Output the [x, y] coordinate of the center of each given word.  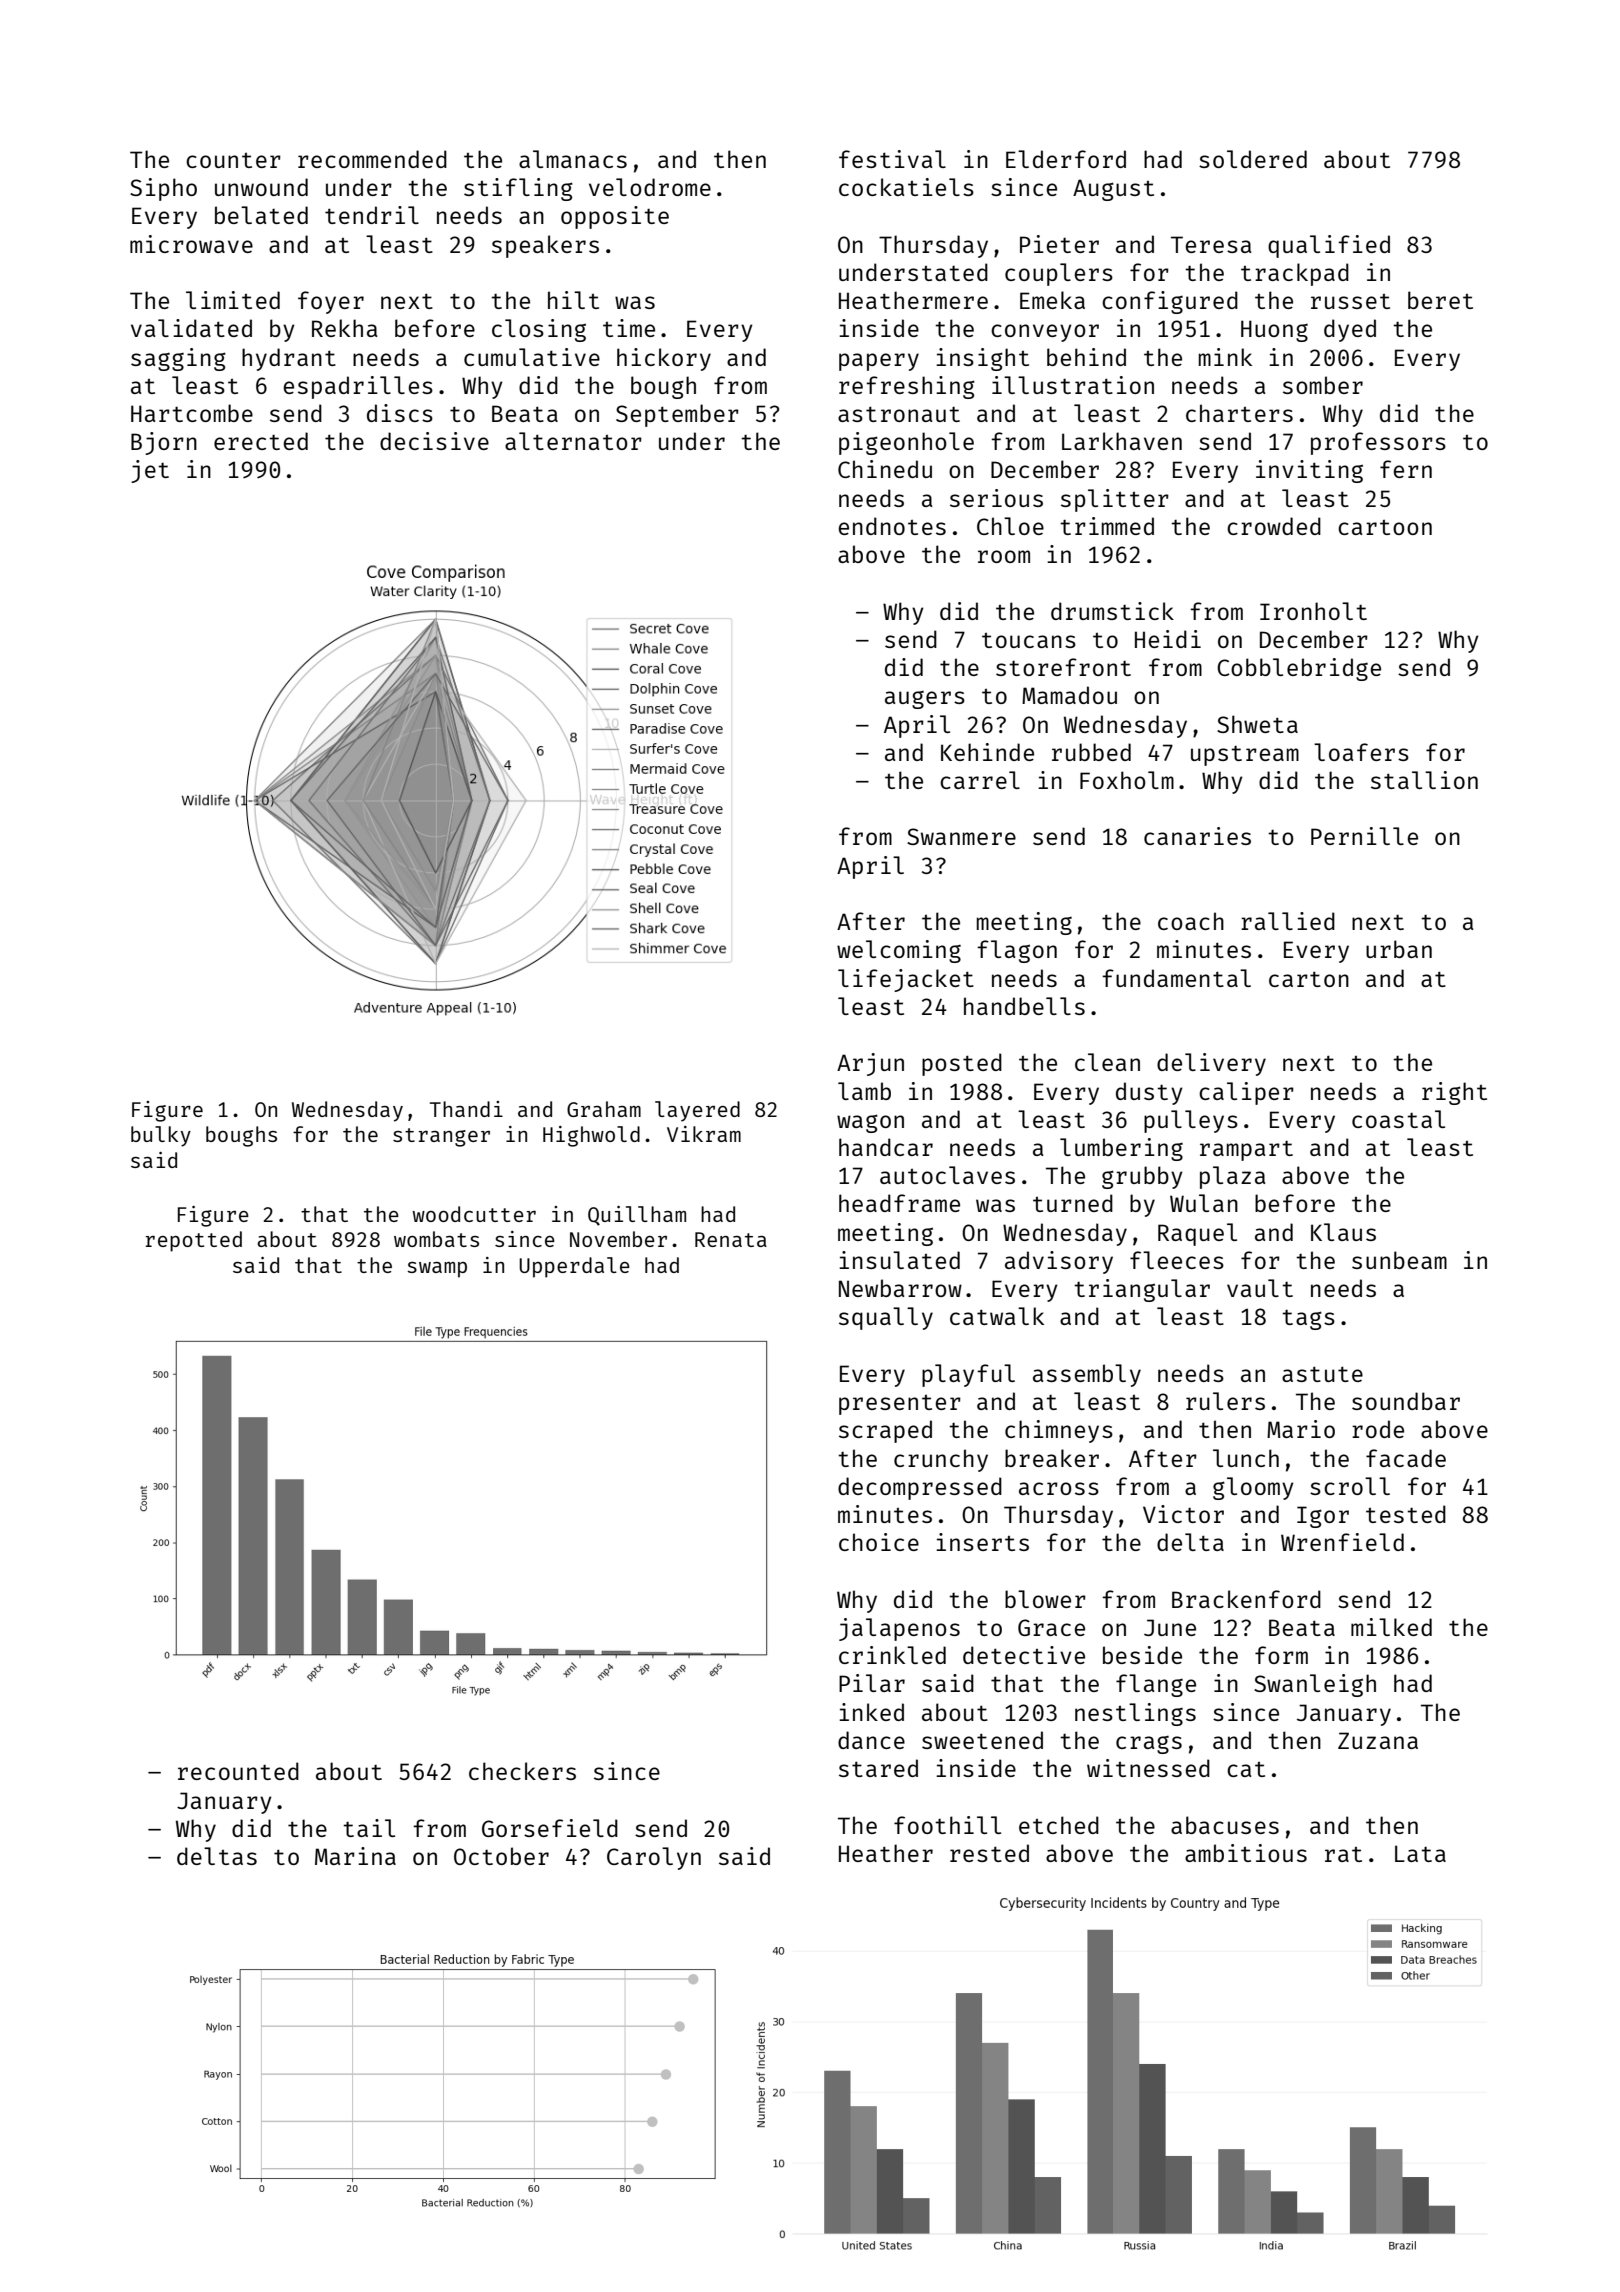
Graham [604, 1109]
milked [1391, 1627]
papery [879, 362]
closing [539, 330]
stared [878, 1768]
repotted [194, 1241]
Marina [355, 1856]
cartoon [1385, 527]
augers [925, 700]
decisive [434, 441]
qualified [1329, 246]
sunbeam [1399, 1260]
